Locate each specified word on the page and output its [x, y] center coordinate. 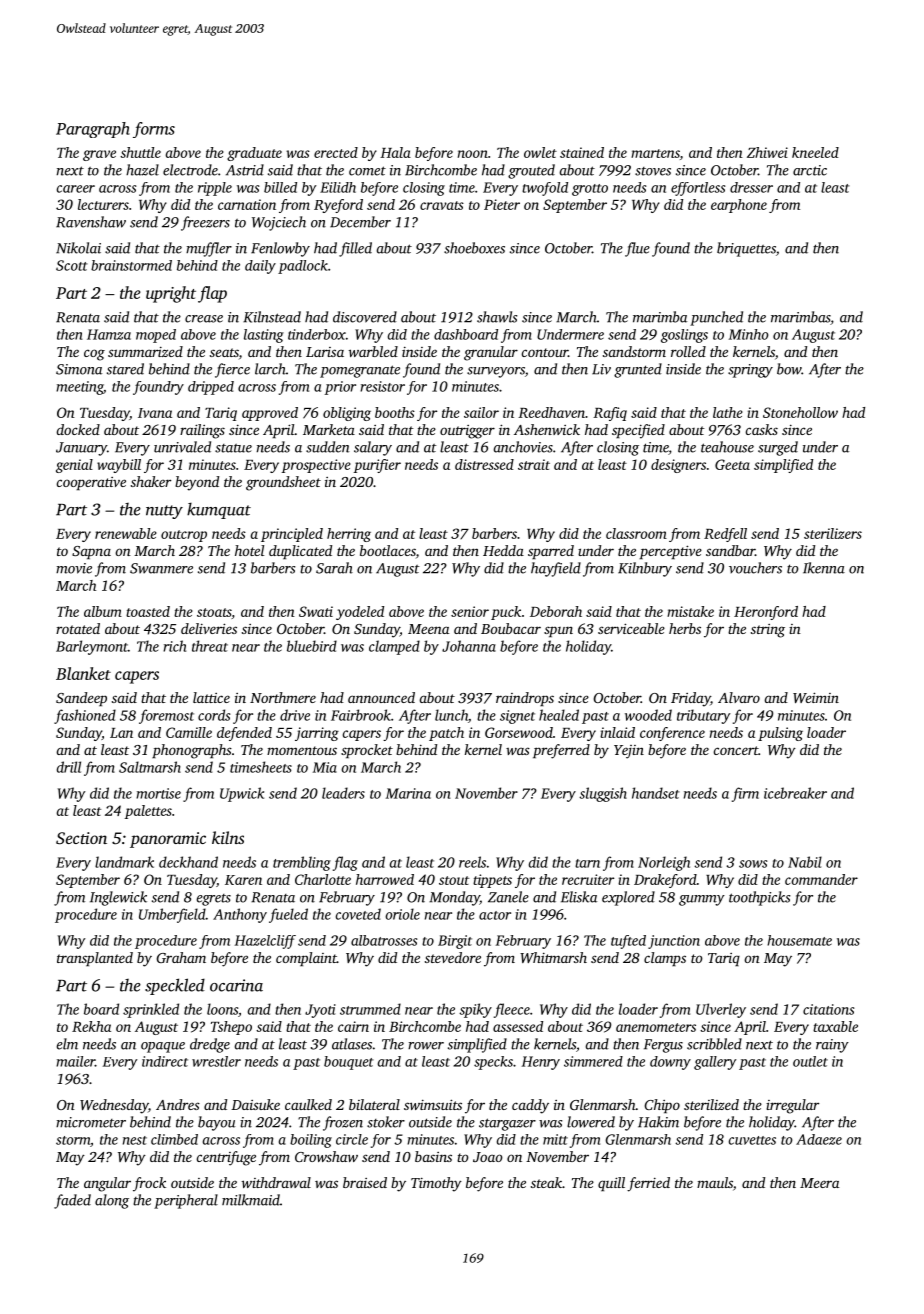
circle [352, 1139]
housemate [799, 940]
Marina [408, 793]
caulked [308, 1104]
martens [655, 153]
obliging [347, 414]
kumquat [219, 510]
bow [789, 369]
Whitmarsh [553, 957]
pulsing [780, 734]
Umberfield [172, 915]
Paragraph [93, 130]
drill [69, 767]
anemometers [656, 1027]
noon [473, 154]
